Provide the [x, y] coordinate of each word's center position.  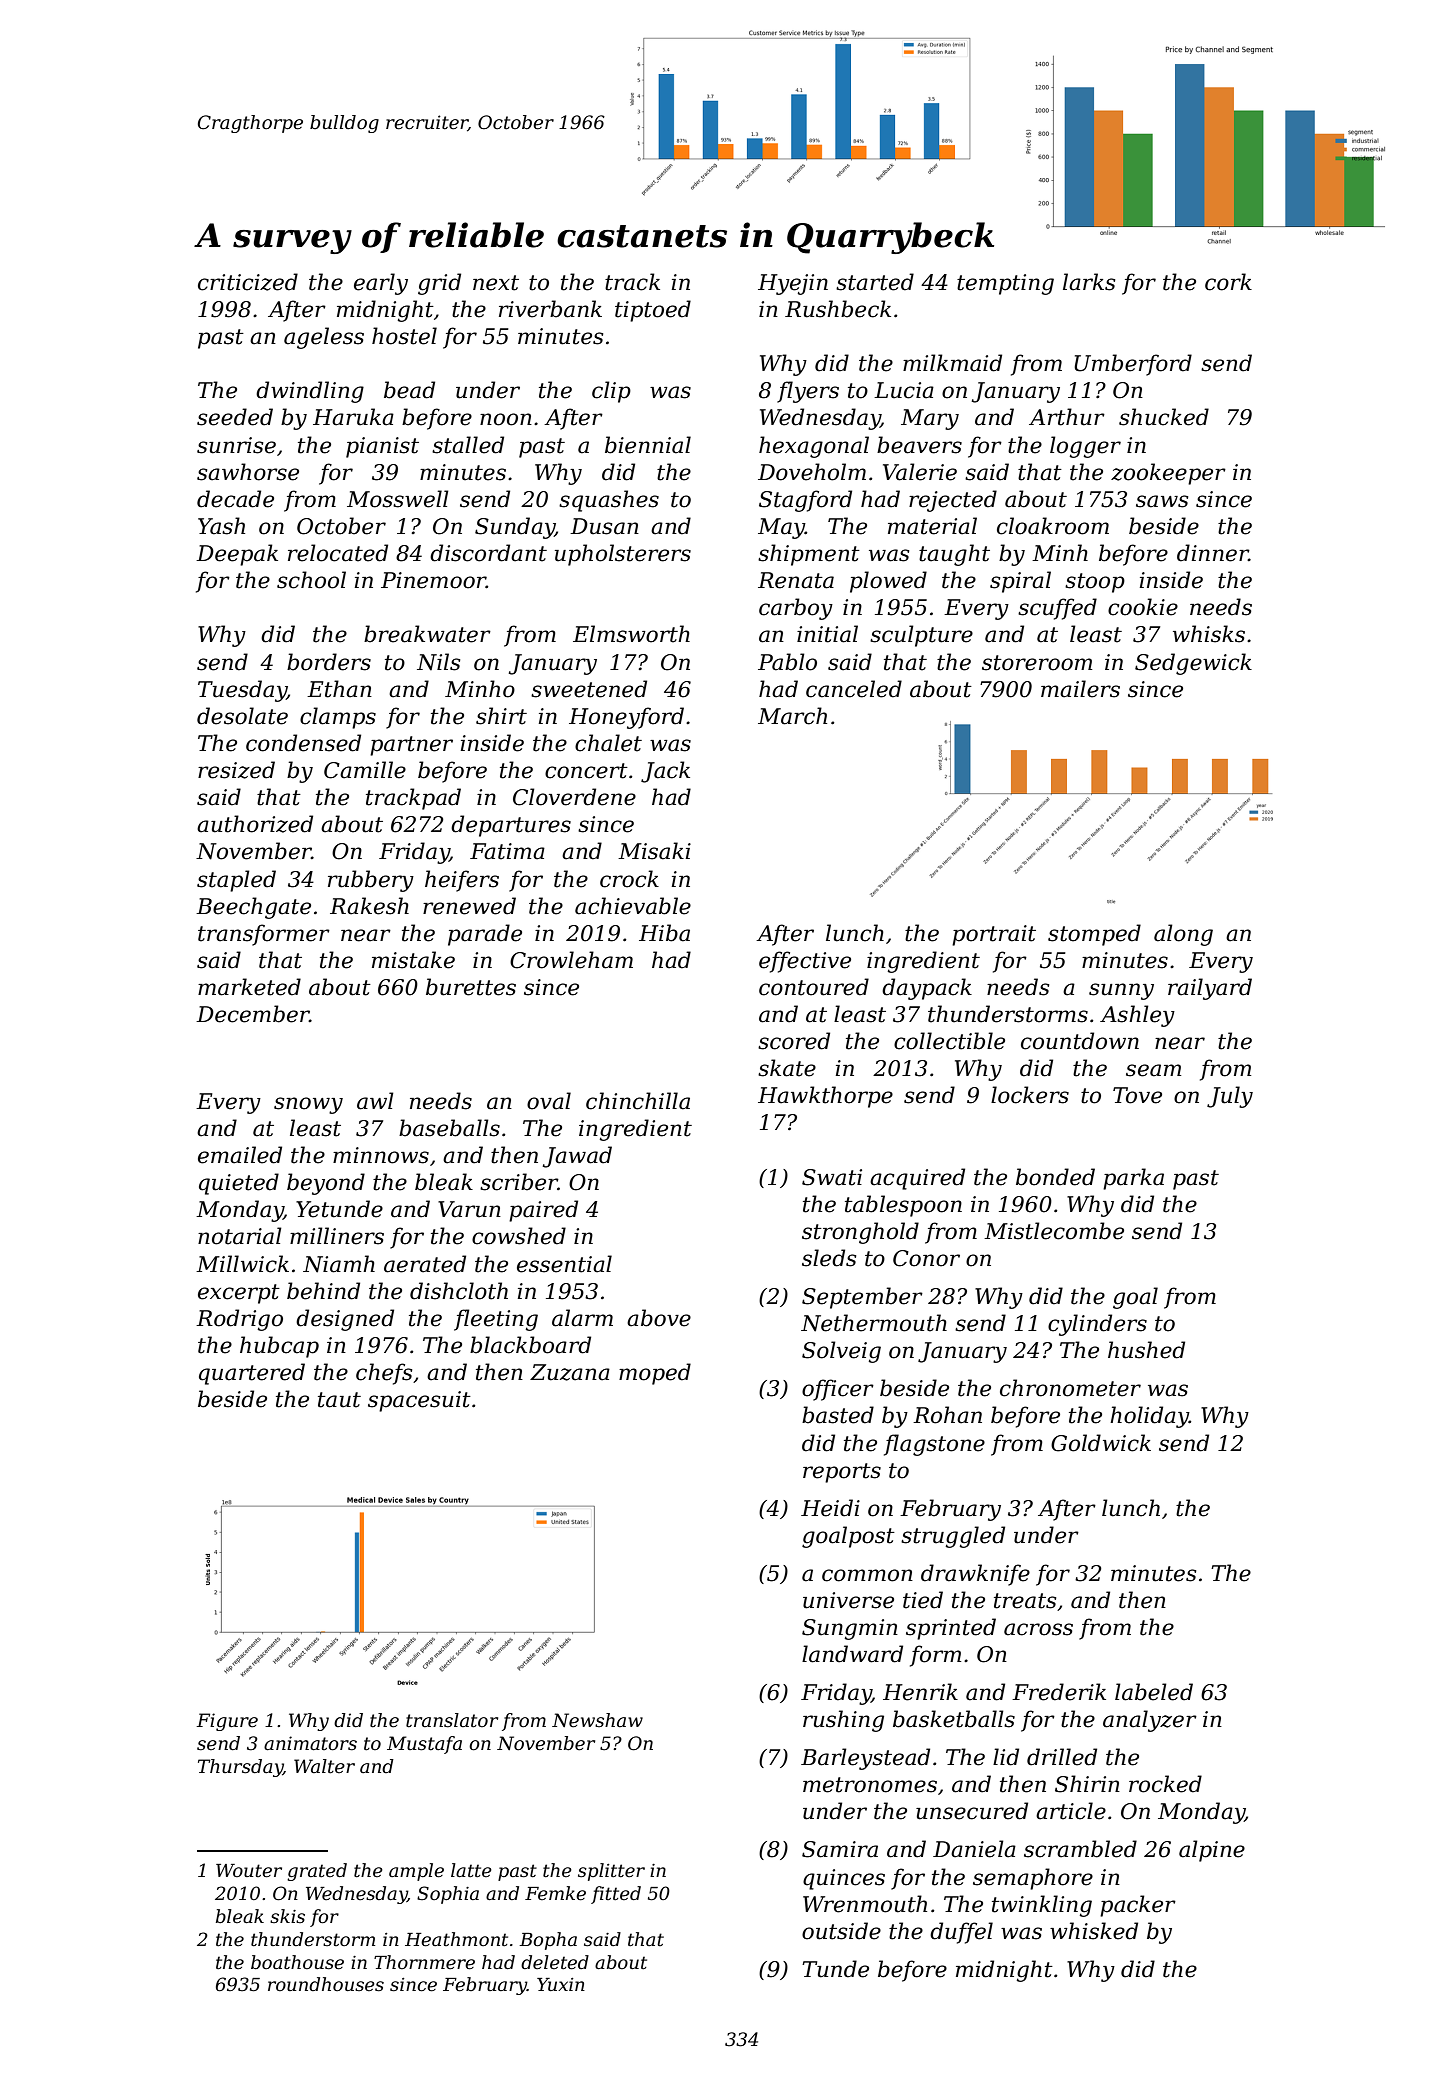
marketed [249, 987]
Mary [930, 419]
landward [852, 1654]
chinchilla [638, 1101]
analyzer [1150, 1721]
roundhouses [326, 1984]
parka [1133, 1179]
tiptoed [653, 311]
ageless [324, 338]
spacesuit [419, 1401]
